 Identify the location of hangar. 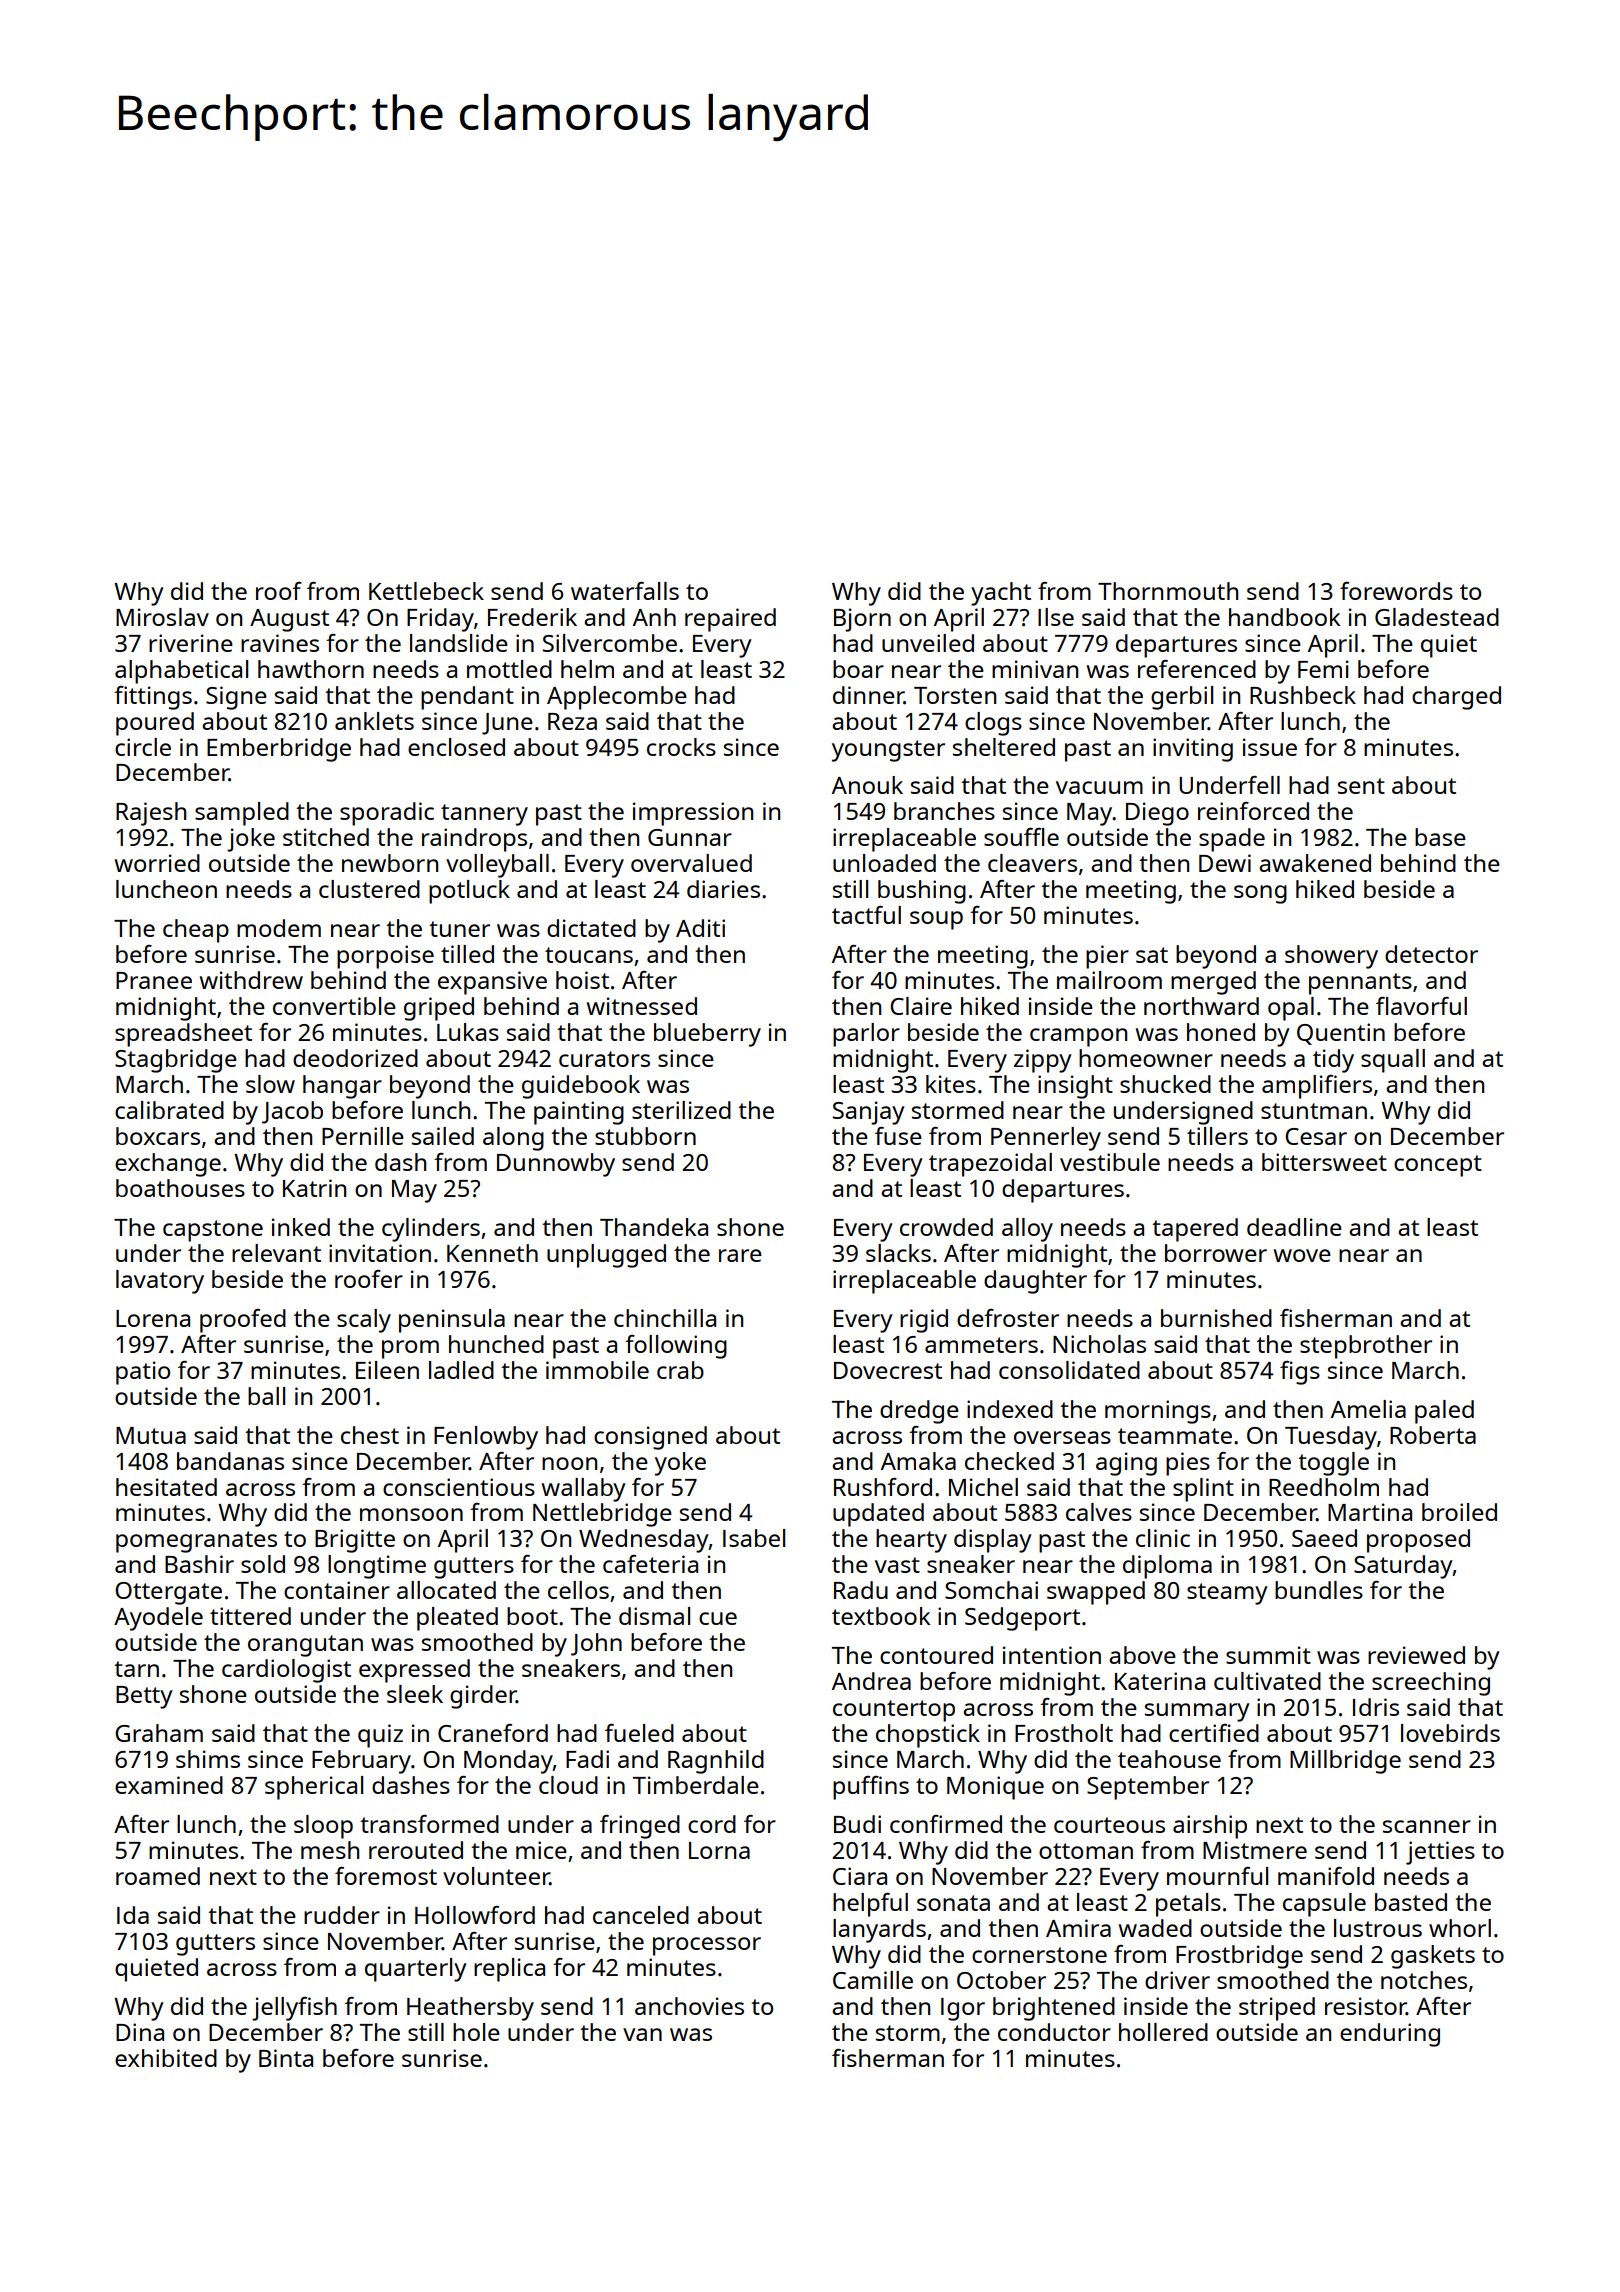
(342, 1087).
